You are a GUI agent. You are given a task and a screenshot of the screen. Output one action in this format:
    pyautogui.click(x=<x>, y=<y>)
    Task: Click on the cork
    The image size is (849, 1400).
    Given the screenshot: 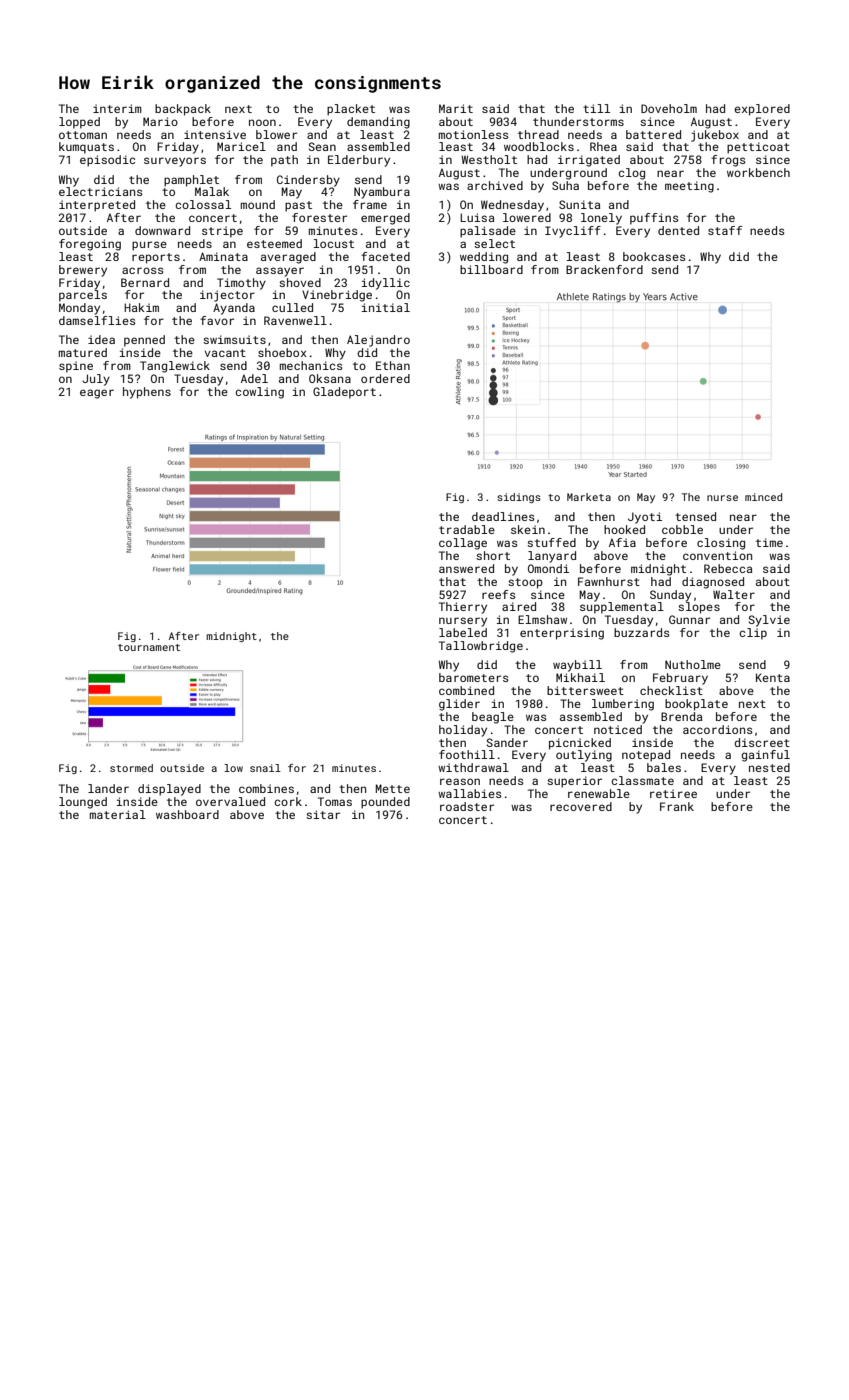 What is the action you would take?
    pyautogui.click(x=288, y=801)
